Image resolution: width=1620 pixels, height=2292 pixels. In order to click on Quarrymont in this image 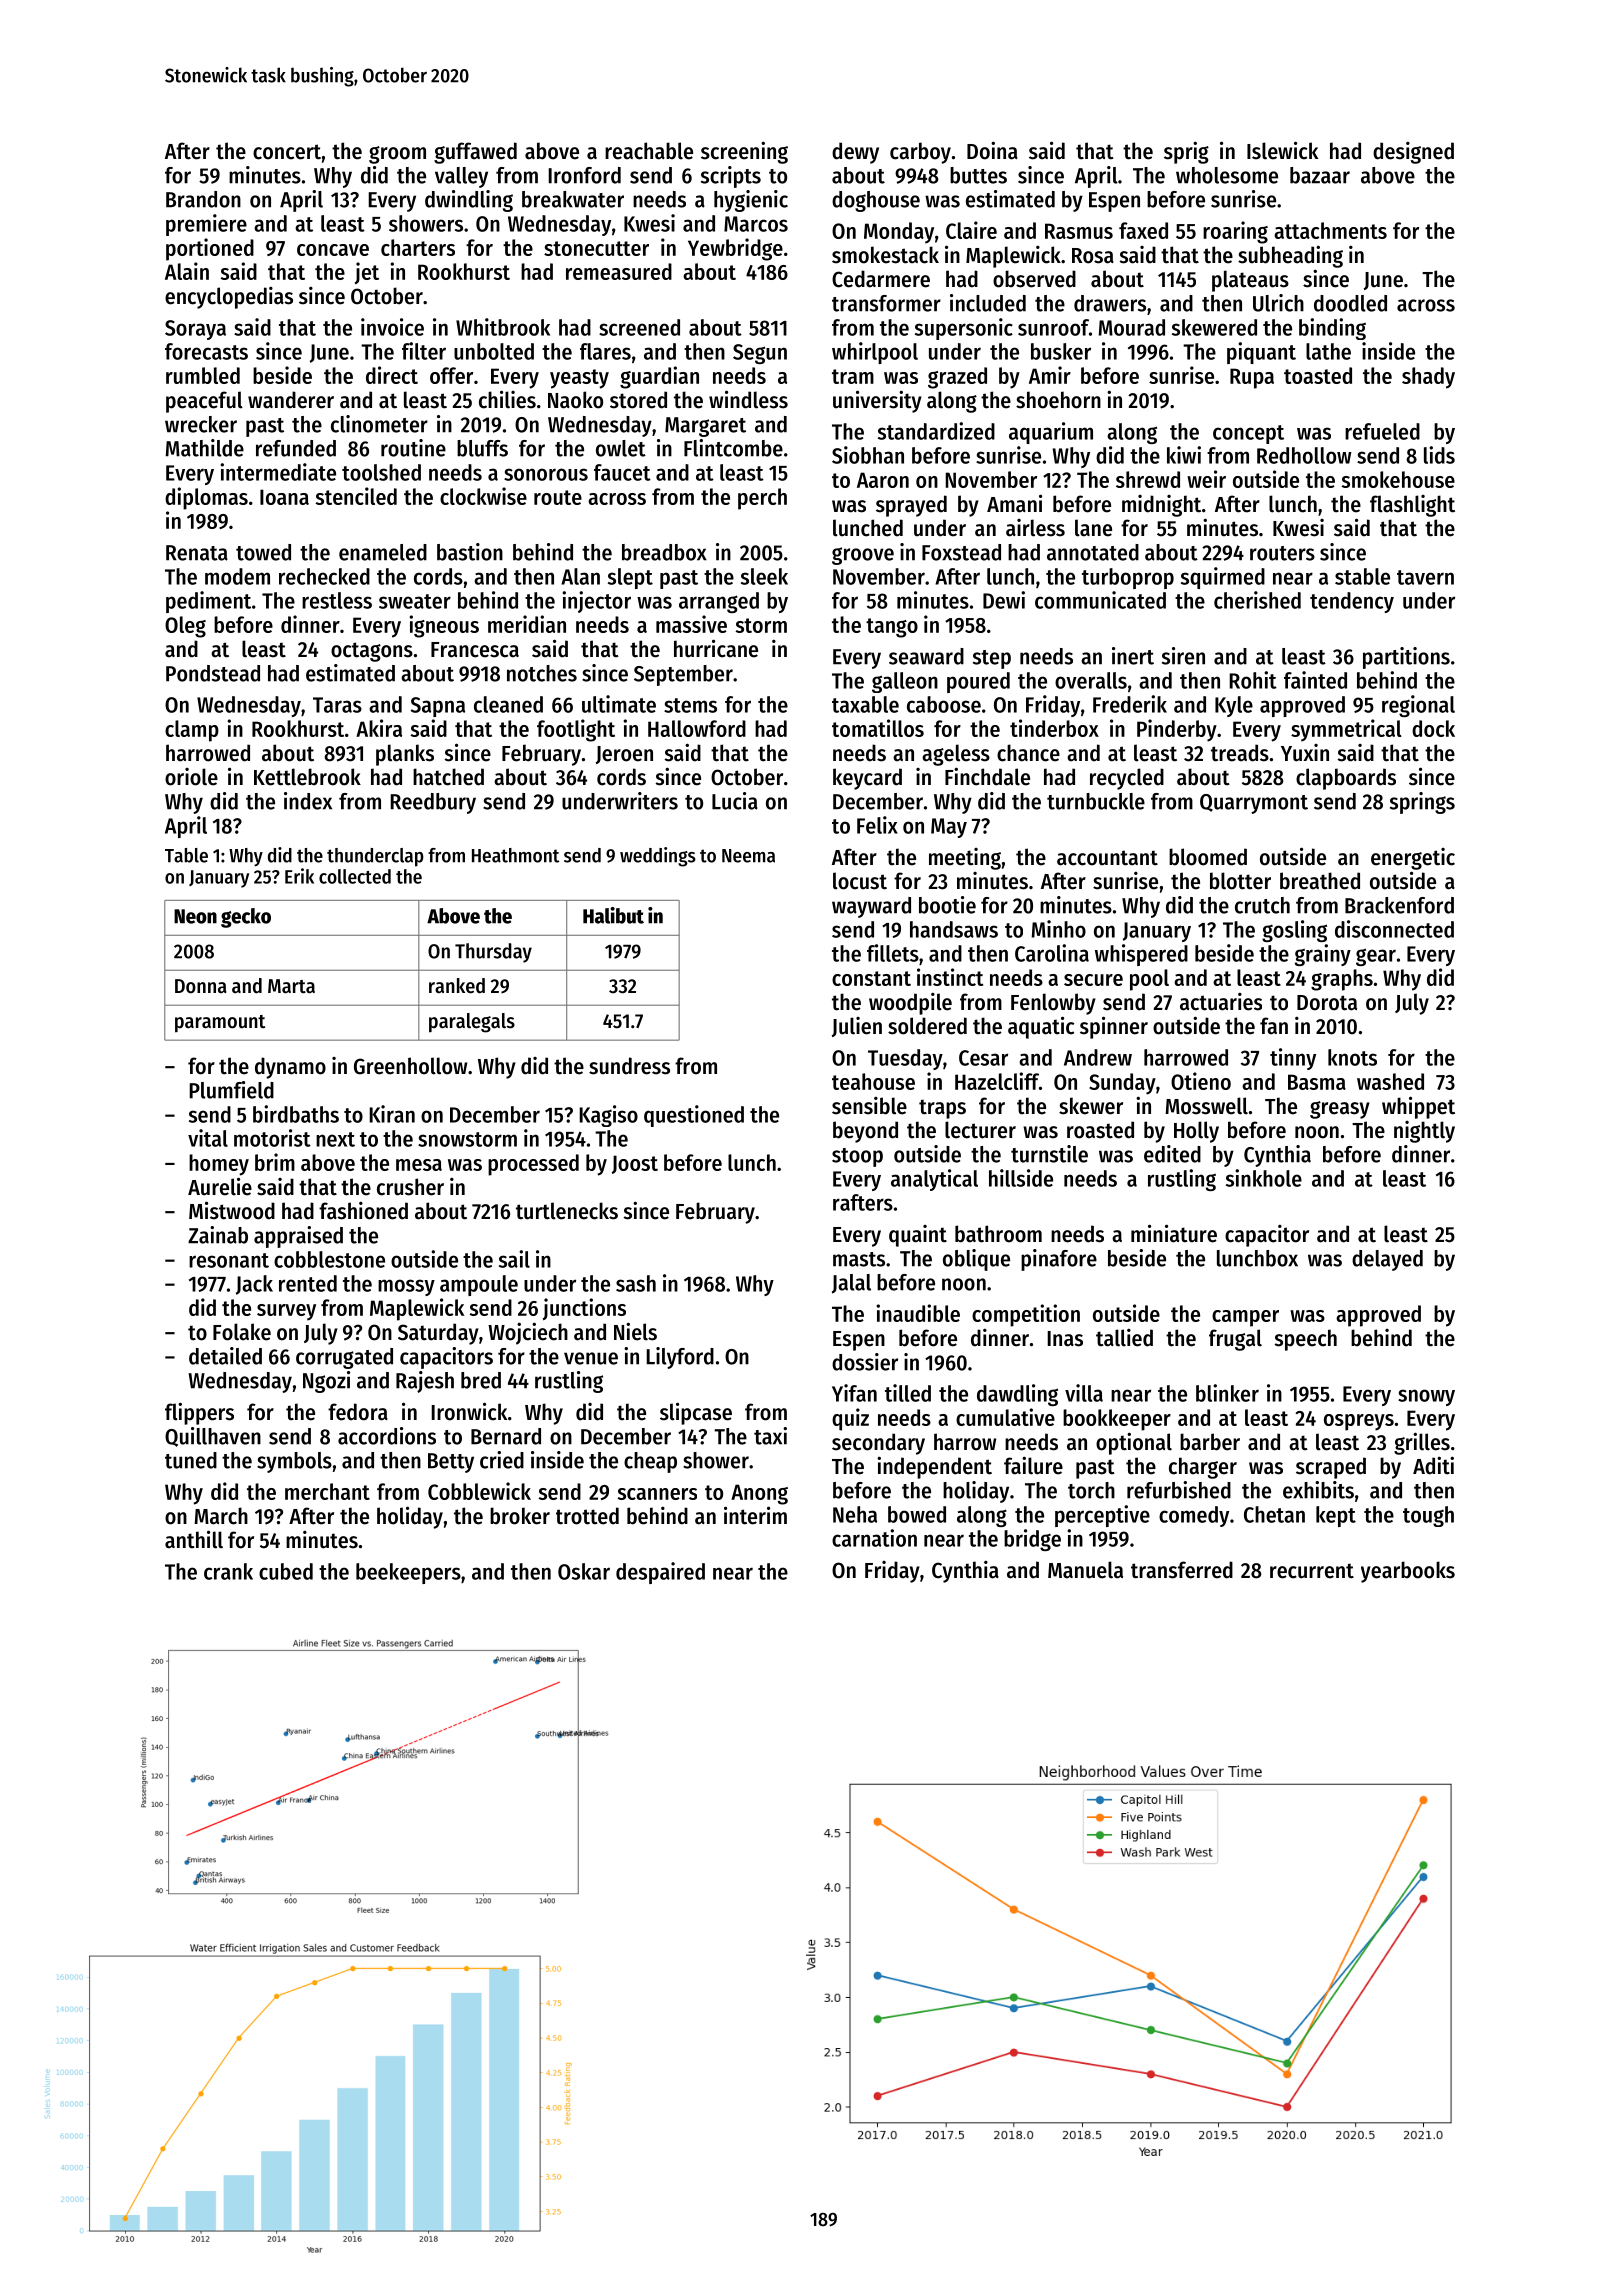, I will do `click(1254, 804)`.
